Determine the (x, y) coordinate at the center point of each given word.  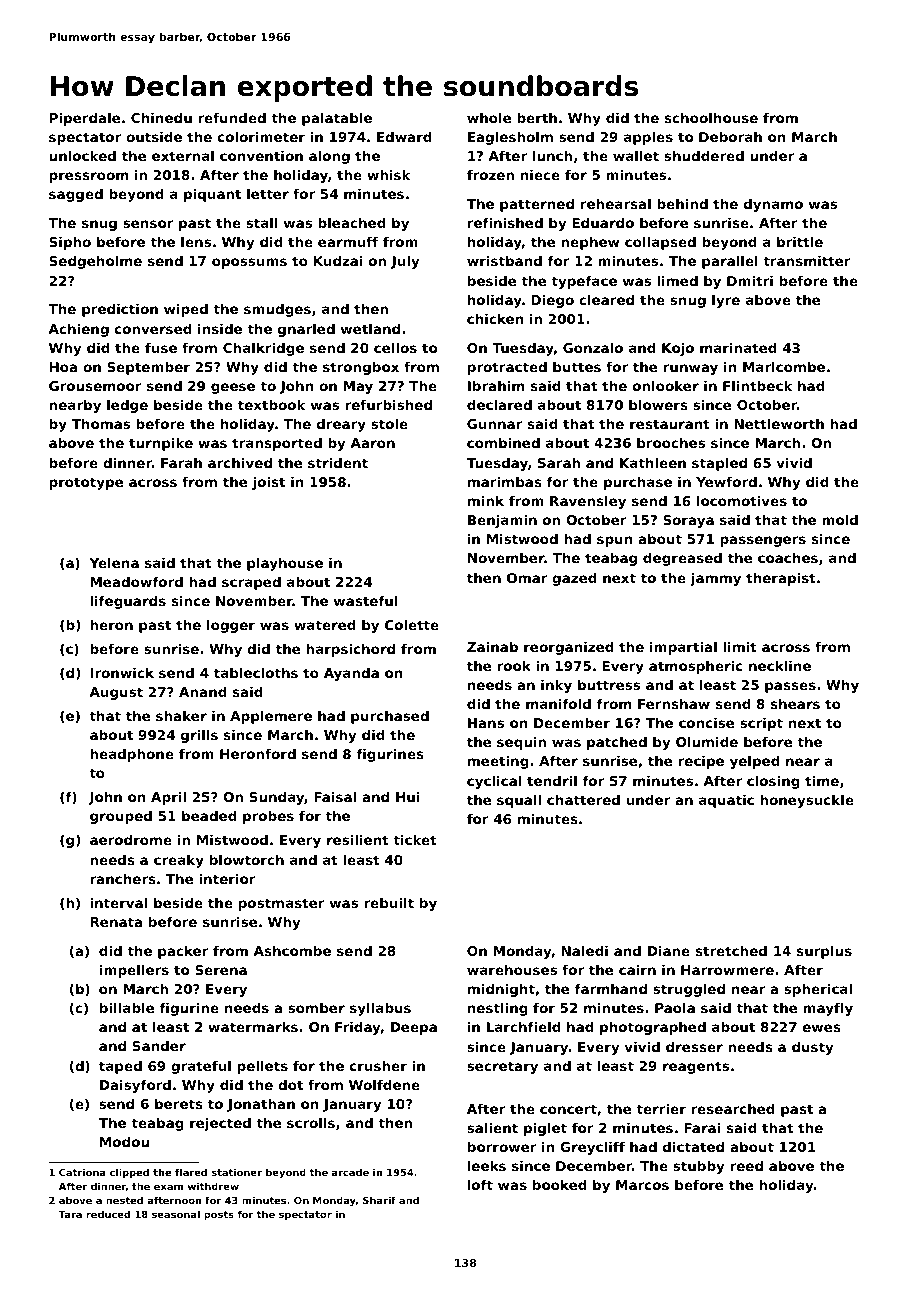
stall (262, 222)
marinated (738, 347)
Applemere (271, 717)
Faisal (335, 796)
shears (795, 703)
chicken (495, 318)
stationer (237, 1172)
